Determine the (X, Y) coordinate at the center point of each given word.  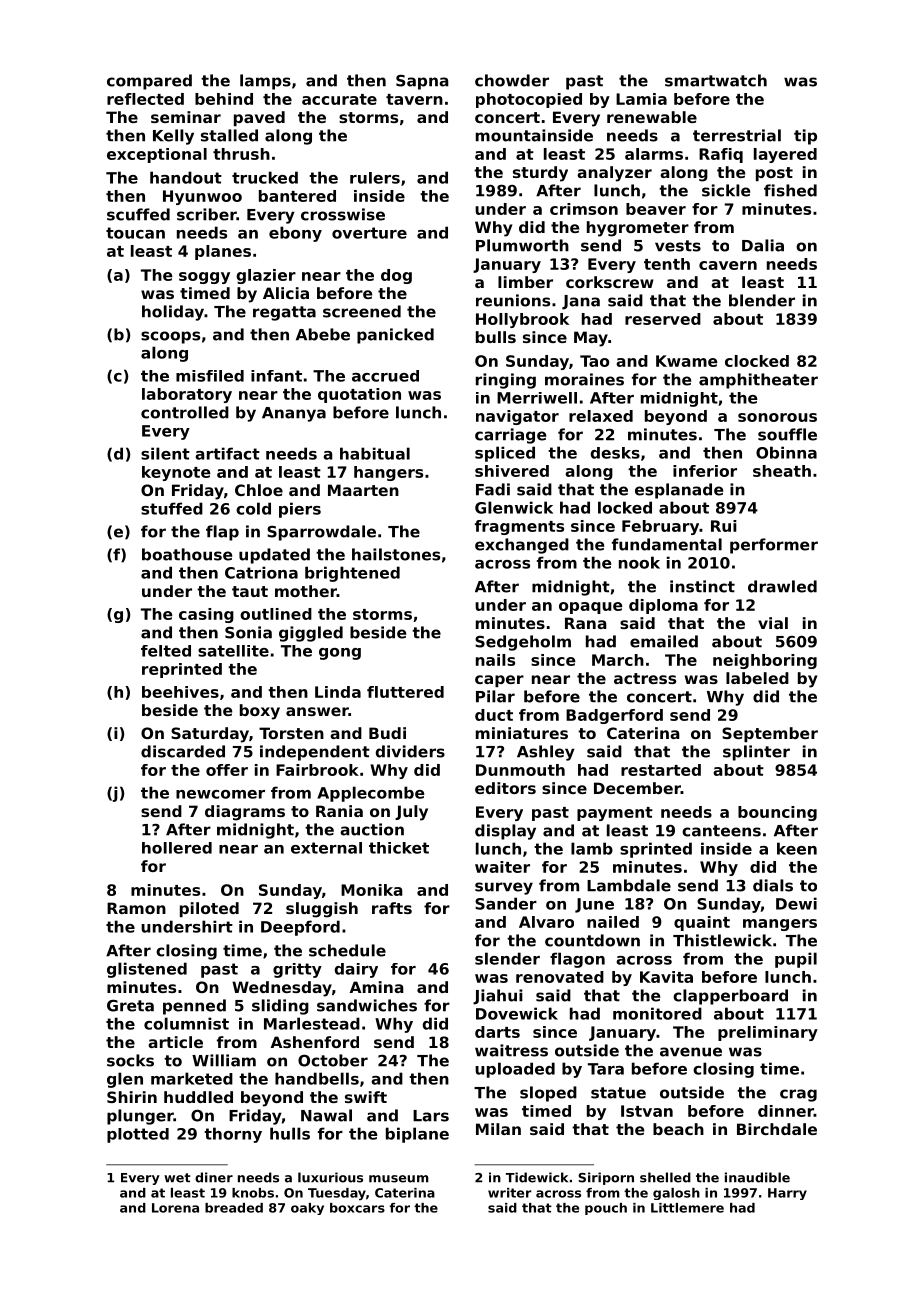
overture (369, 233)
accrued (385, 376)
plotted (138, 1135)
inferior (705, 471)
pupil (796, 960)
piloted (209, 909)
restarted (661, 770)
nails (495, 660)
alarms (654, 154)
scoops (170, 337)
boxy (260, 712)
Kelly (173, 137)
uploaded (515, 1070)
